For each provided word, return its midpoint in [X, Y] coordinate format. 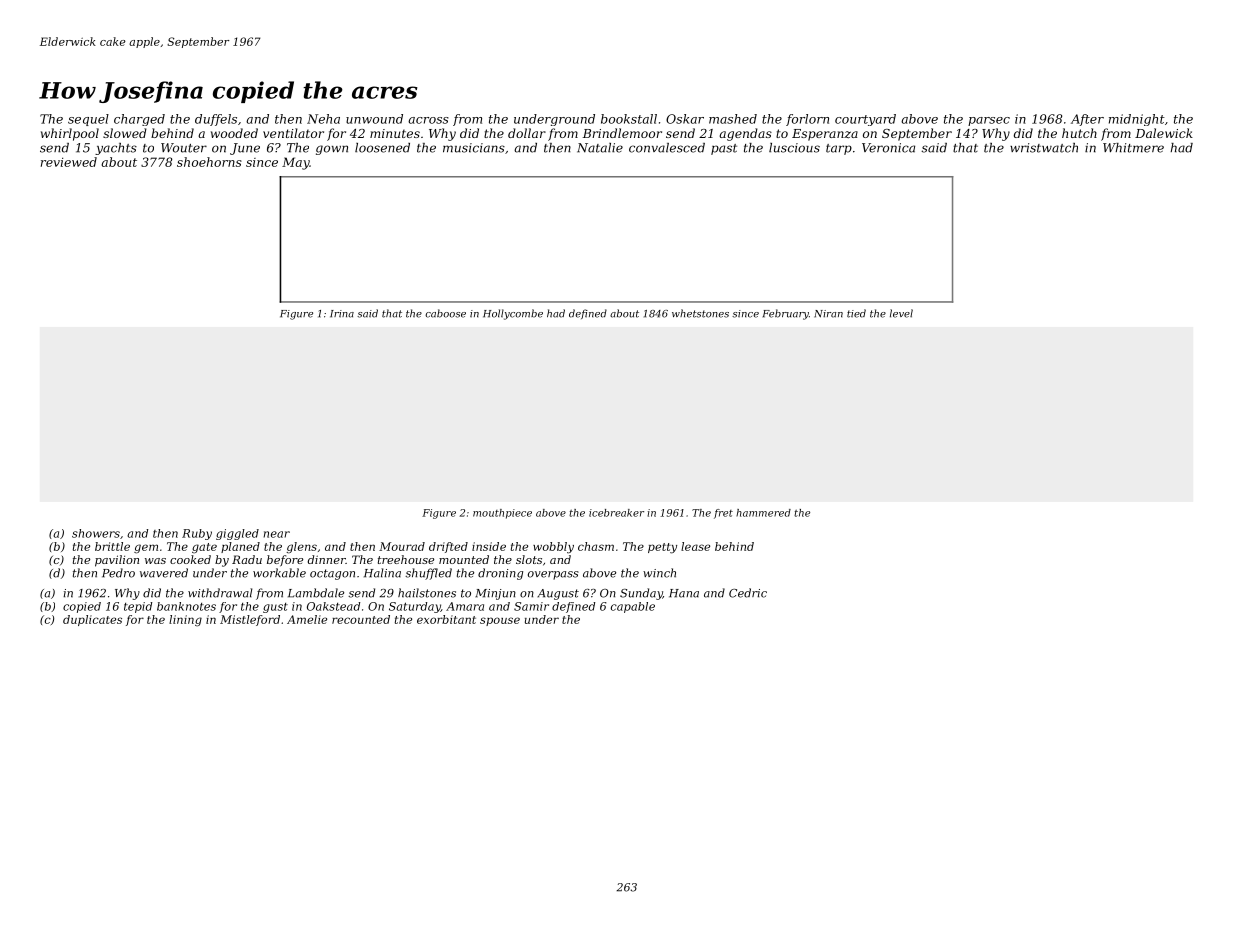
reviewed [69, 162]
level [901, 313]
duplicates [92, 620]
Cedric [748, 593]
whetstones [700, 313]
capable [633, 607]
